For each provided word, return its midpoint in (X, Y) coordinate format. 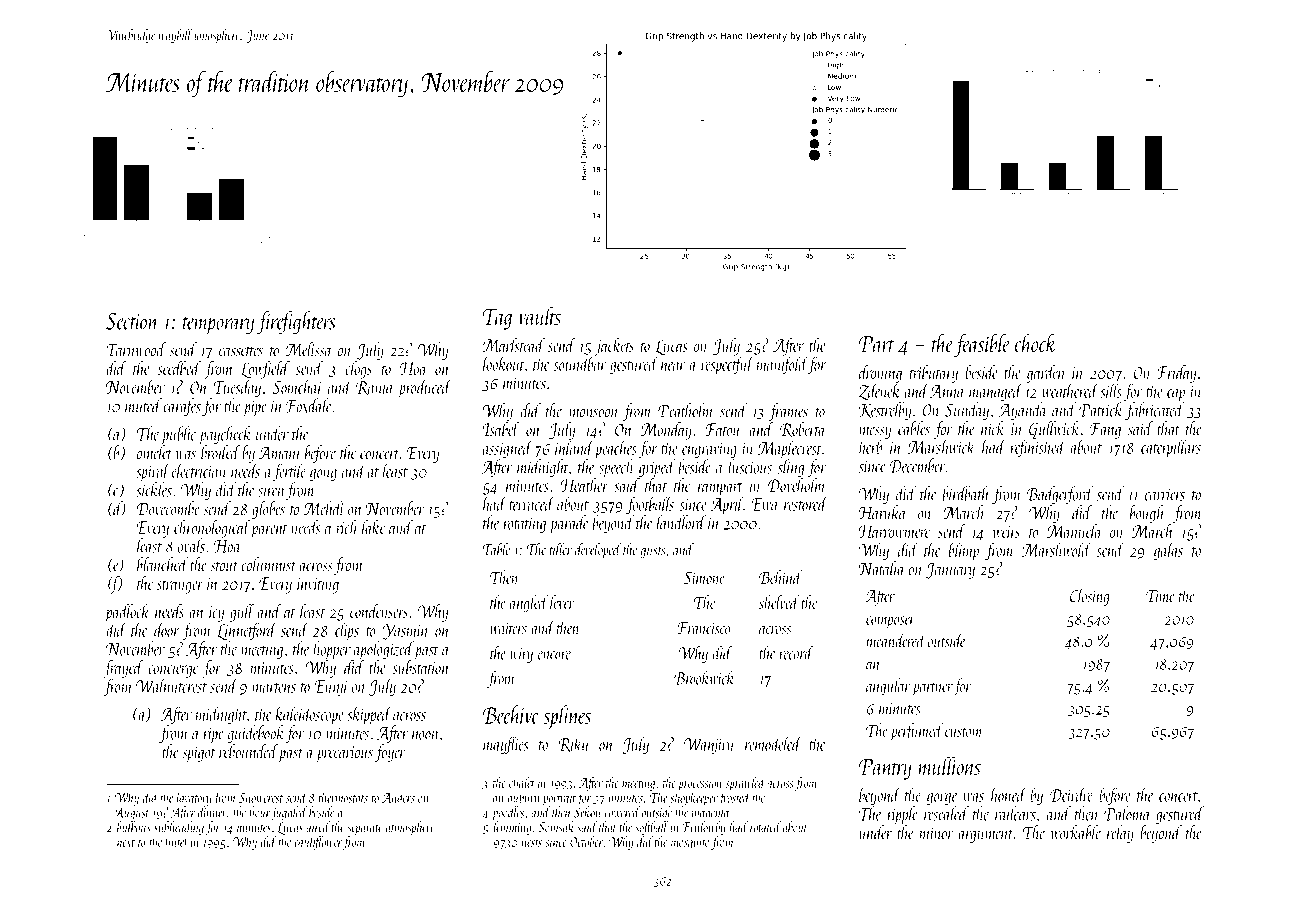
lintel (177, 841)
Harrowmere (894, 531)
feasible (982, 345)
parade (569, 524)
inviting (318, 586)
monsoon (593, 413)
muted (143, 405)
